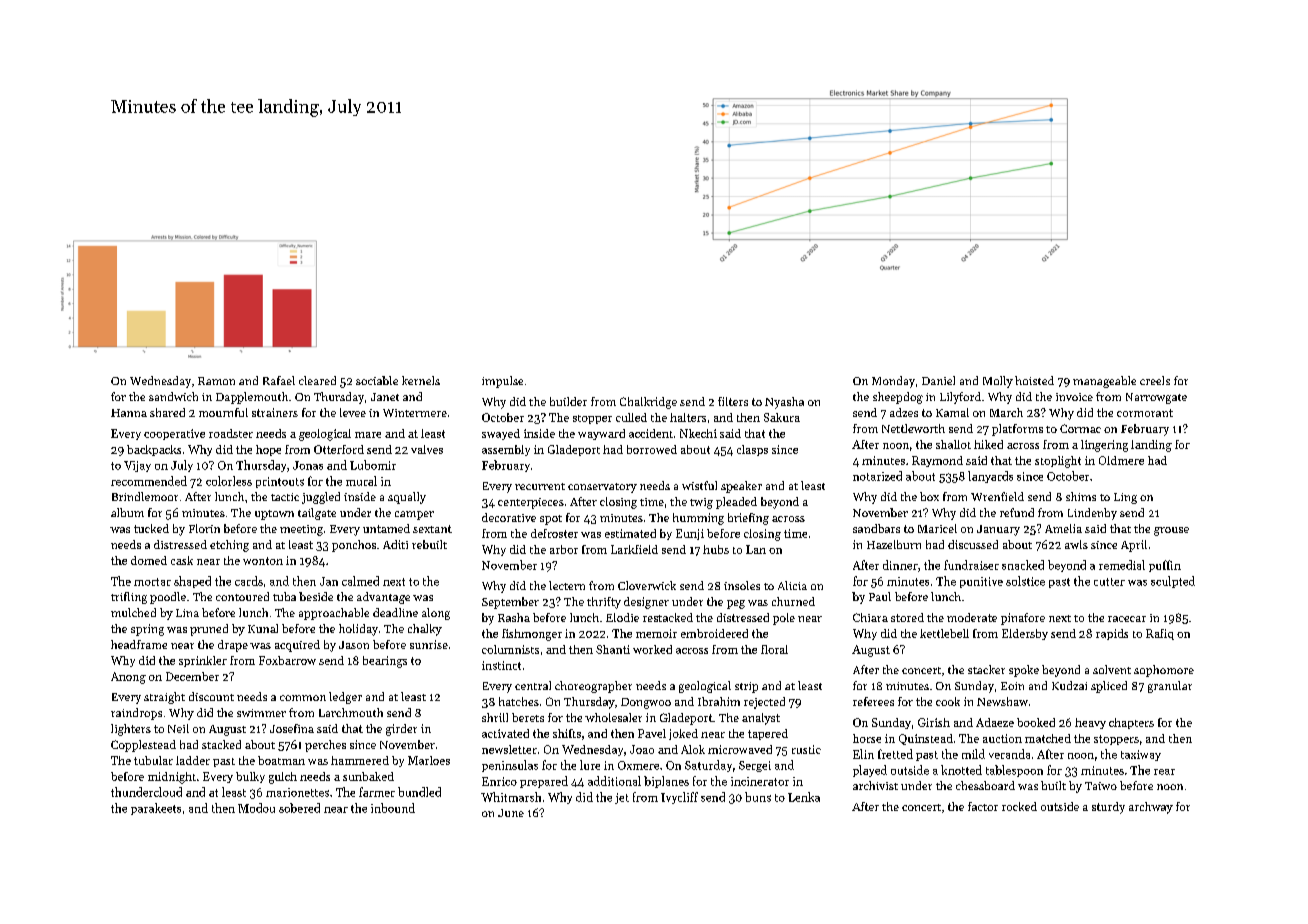 The height and width of the screenshot is (924, 1308). What do you see at coordinates (152, 582) in the screenshot?
I see `mortar` at bounding box center [152, 582].
